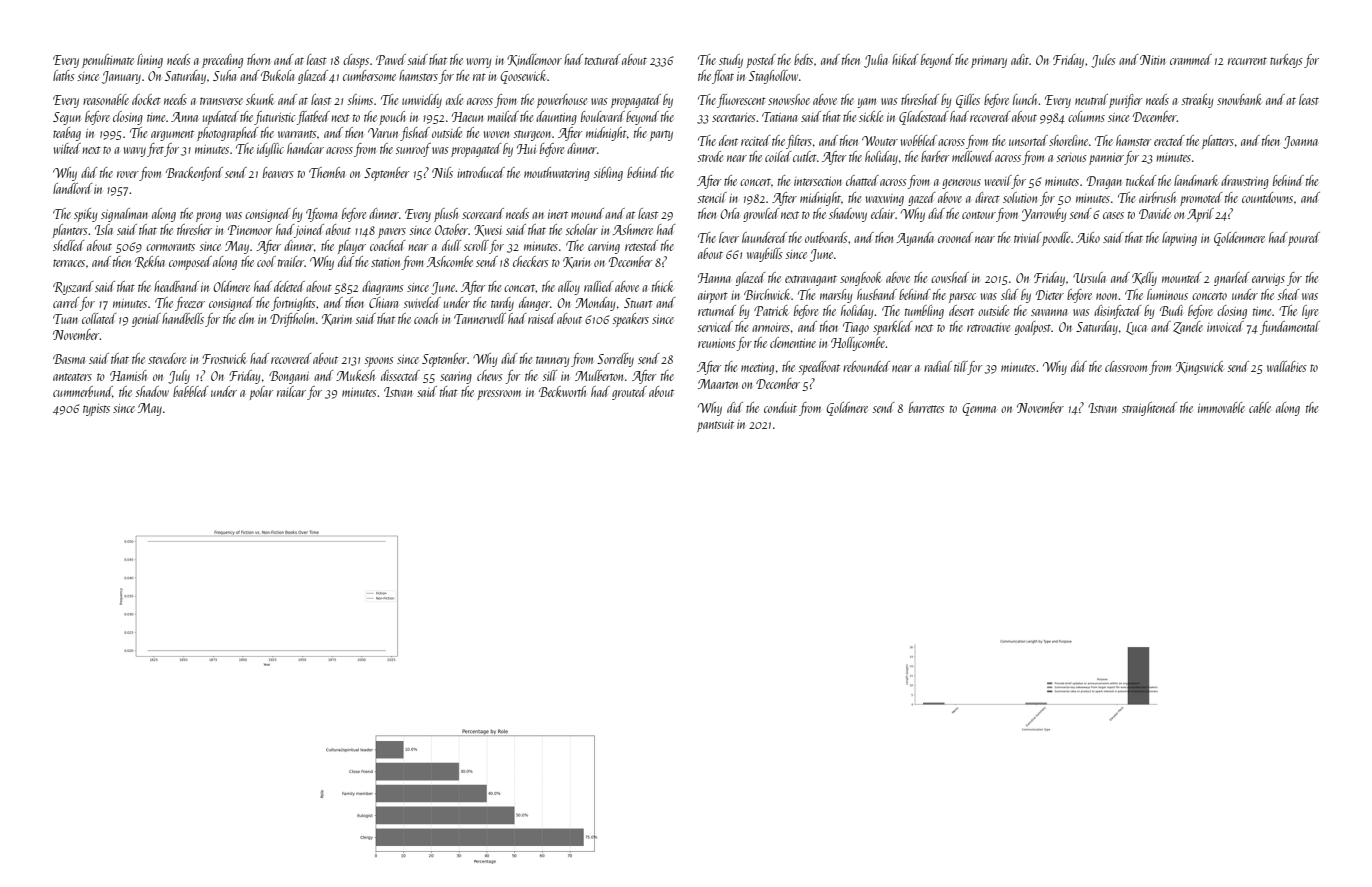 This screenshot has width=1372, height=887. Describe the element at coordinates (221, 101) in the screenshot. I see `transverse` at that location.
